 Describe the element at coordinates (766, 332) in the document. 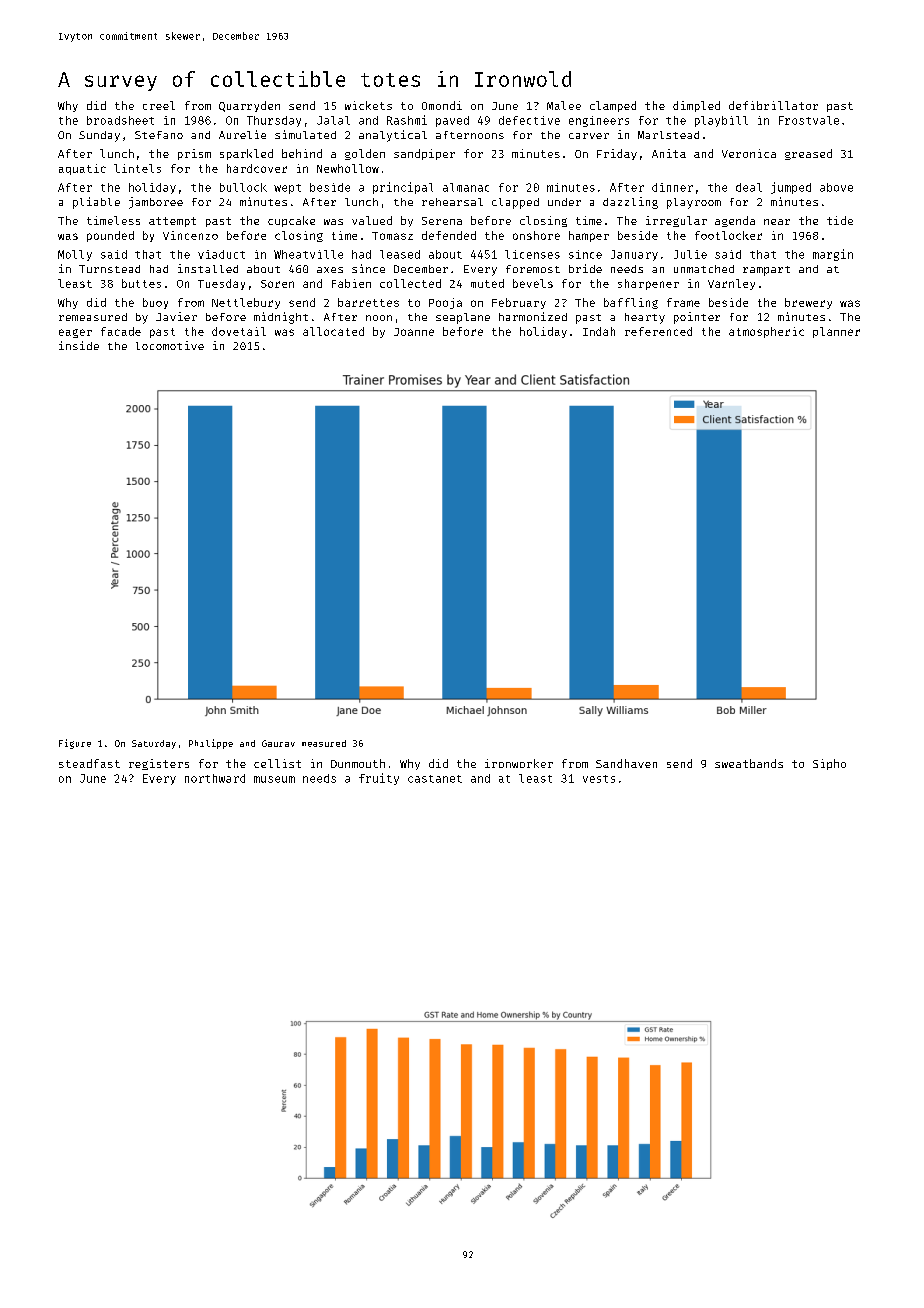

I see `atmospheric` at that location.
